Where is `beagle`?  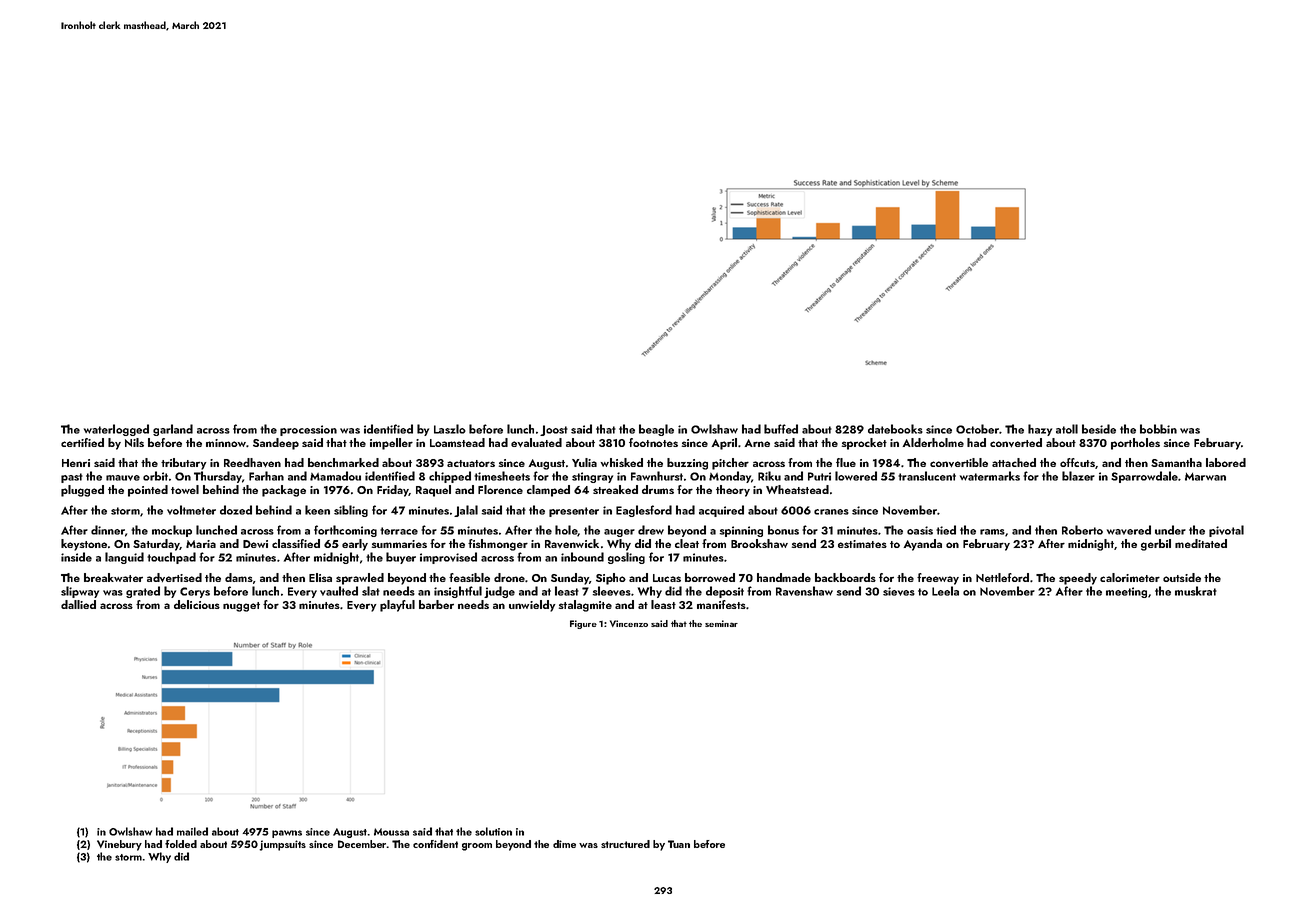
beagle is located at coordinates (656, 430).
